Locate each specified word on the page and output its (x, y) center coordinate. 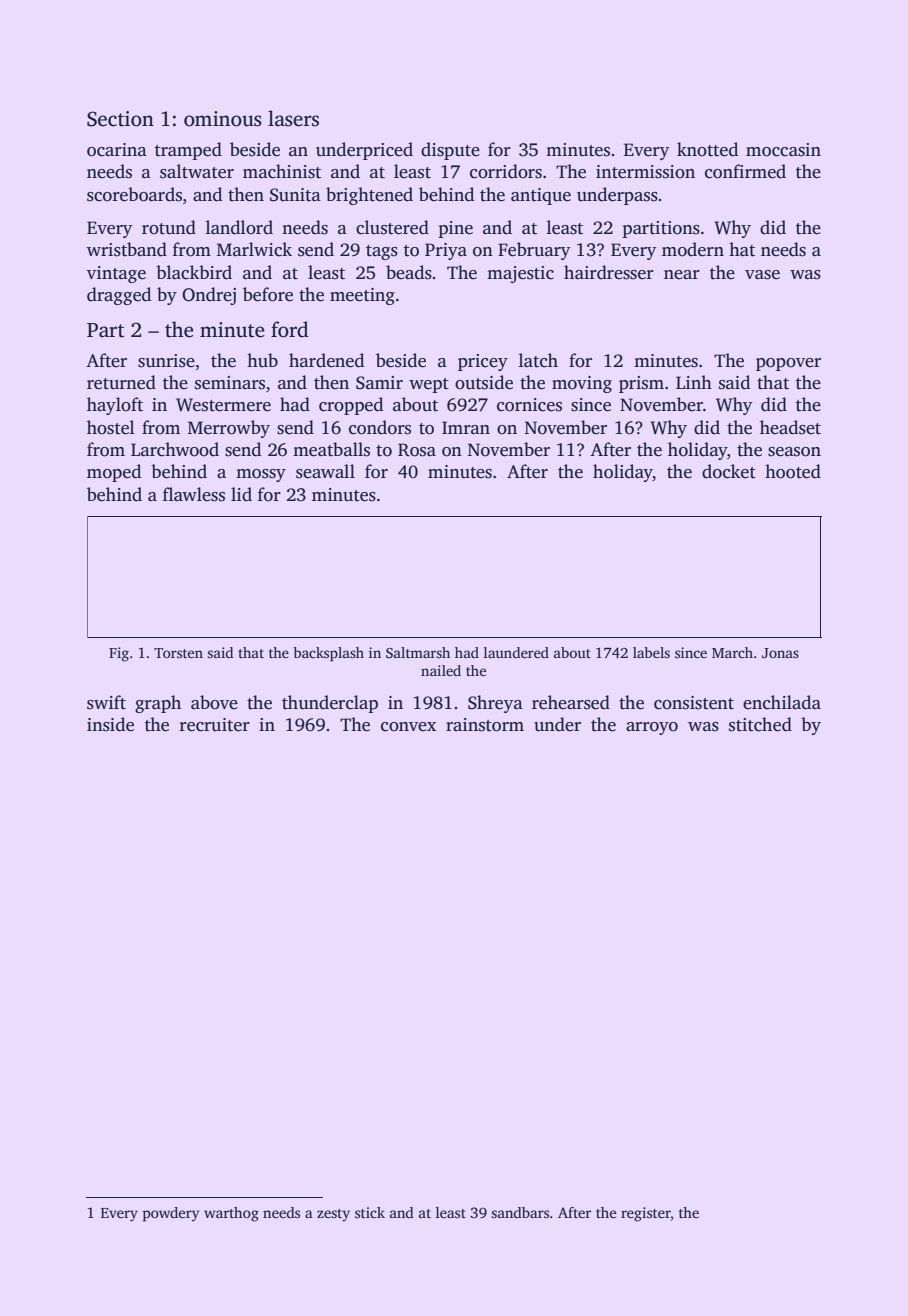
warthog (231, 1214)
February (534, 251)
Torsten (178, 653)
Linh (694, 382)
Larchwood (175, 449)
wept (429, 385)
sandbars (520, 1212)
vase (762, 275)
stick (370, 1212)
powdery (170, 1214)
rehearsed (571, 702)
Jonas (780, 653)
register (646, 1214)
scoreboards (134, 194)
